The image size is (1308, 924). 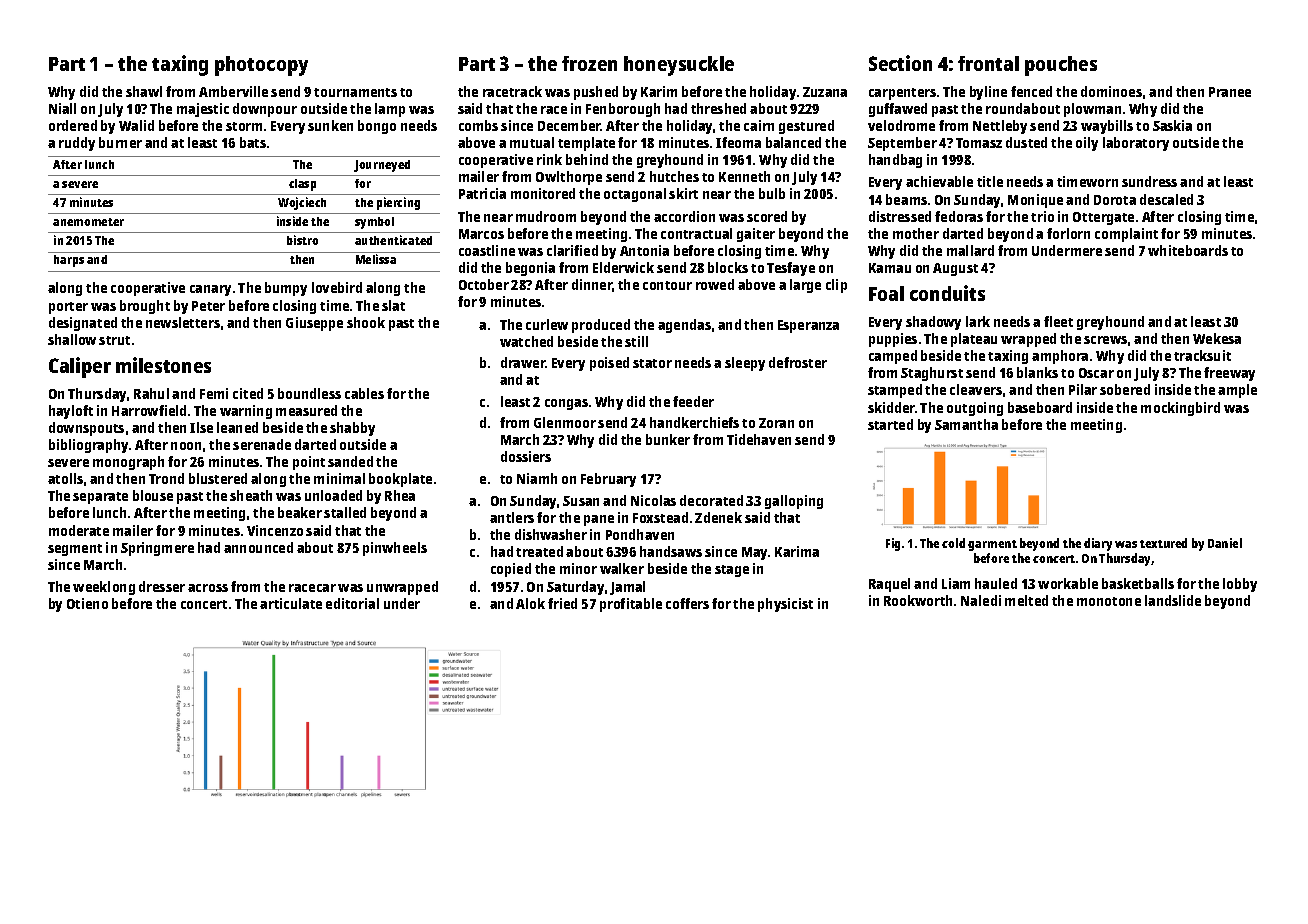 I want to click on combs, so click(x=478, y=125).
